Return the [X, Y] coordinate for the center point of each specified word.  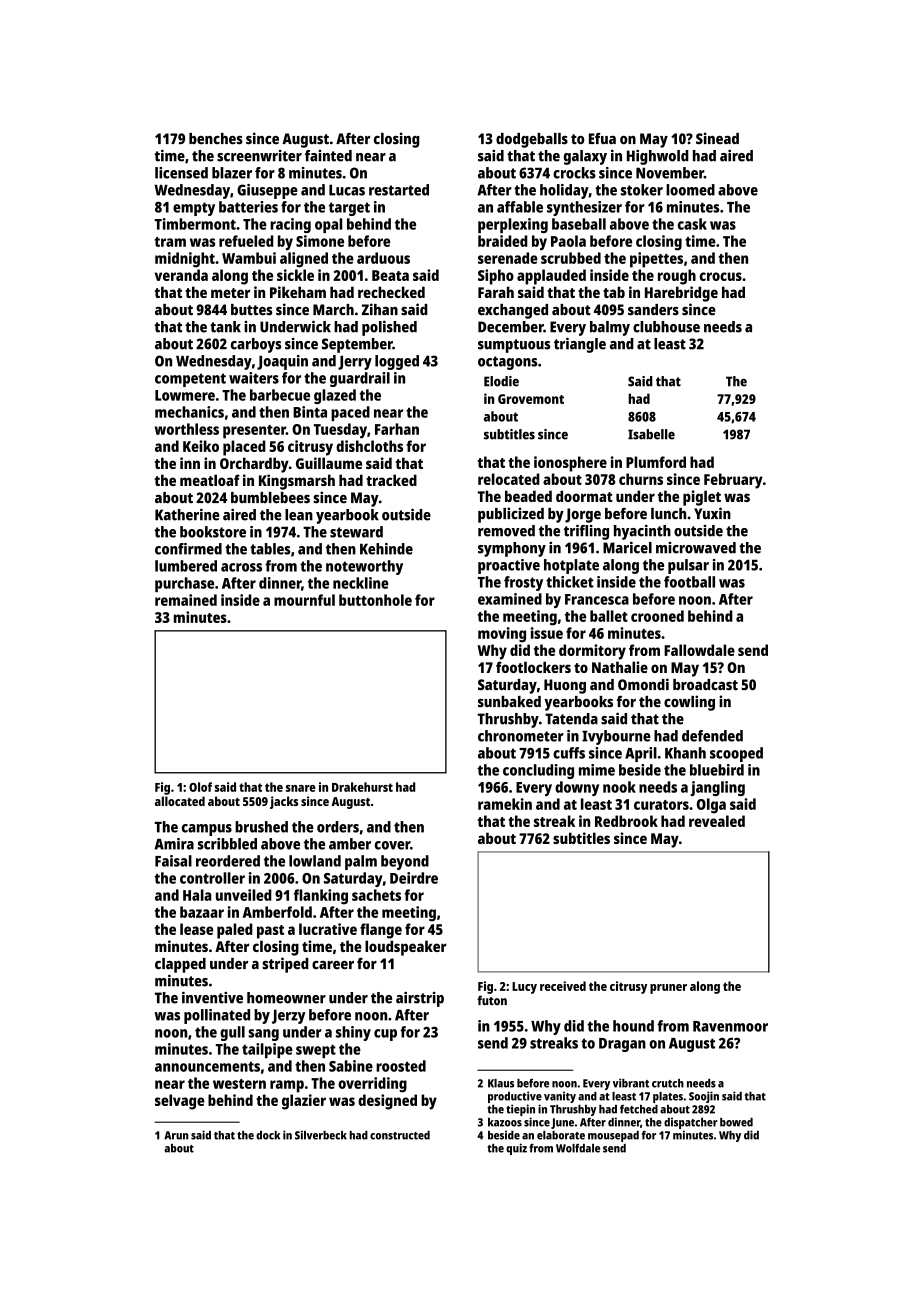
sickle [295, 275]
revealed [717, 821]
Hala [197, 895]
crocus [721, 276]
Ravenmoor [730, 1026]
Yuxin [712, 513]
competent [190, 380]
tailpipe [267, 1050]
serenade [508, 258]
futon [492, 1000]
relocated [509, 479]
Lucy [524, 988]
